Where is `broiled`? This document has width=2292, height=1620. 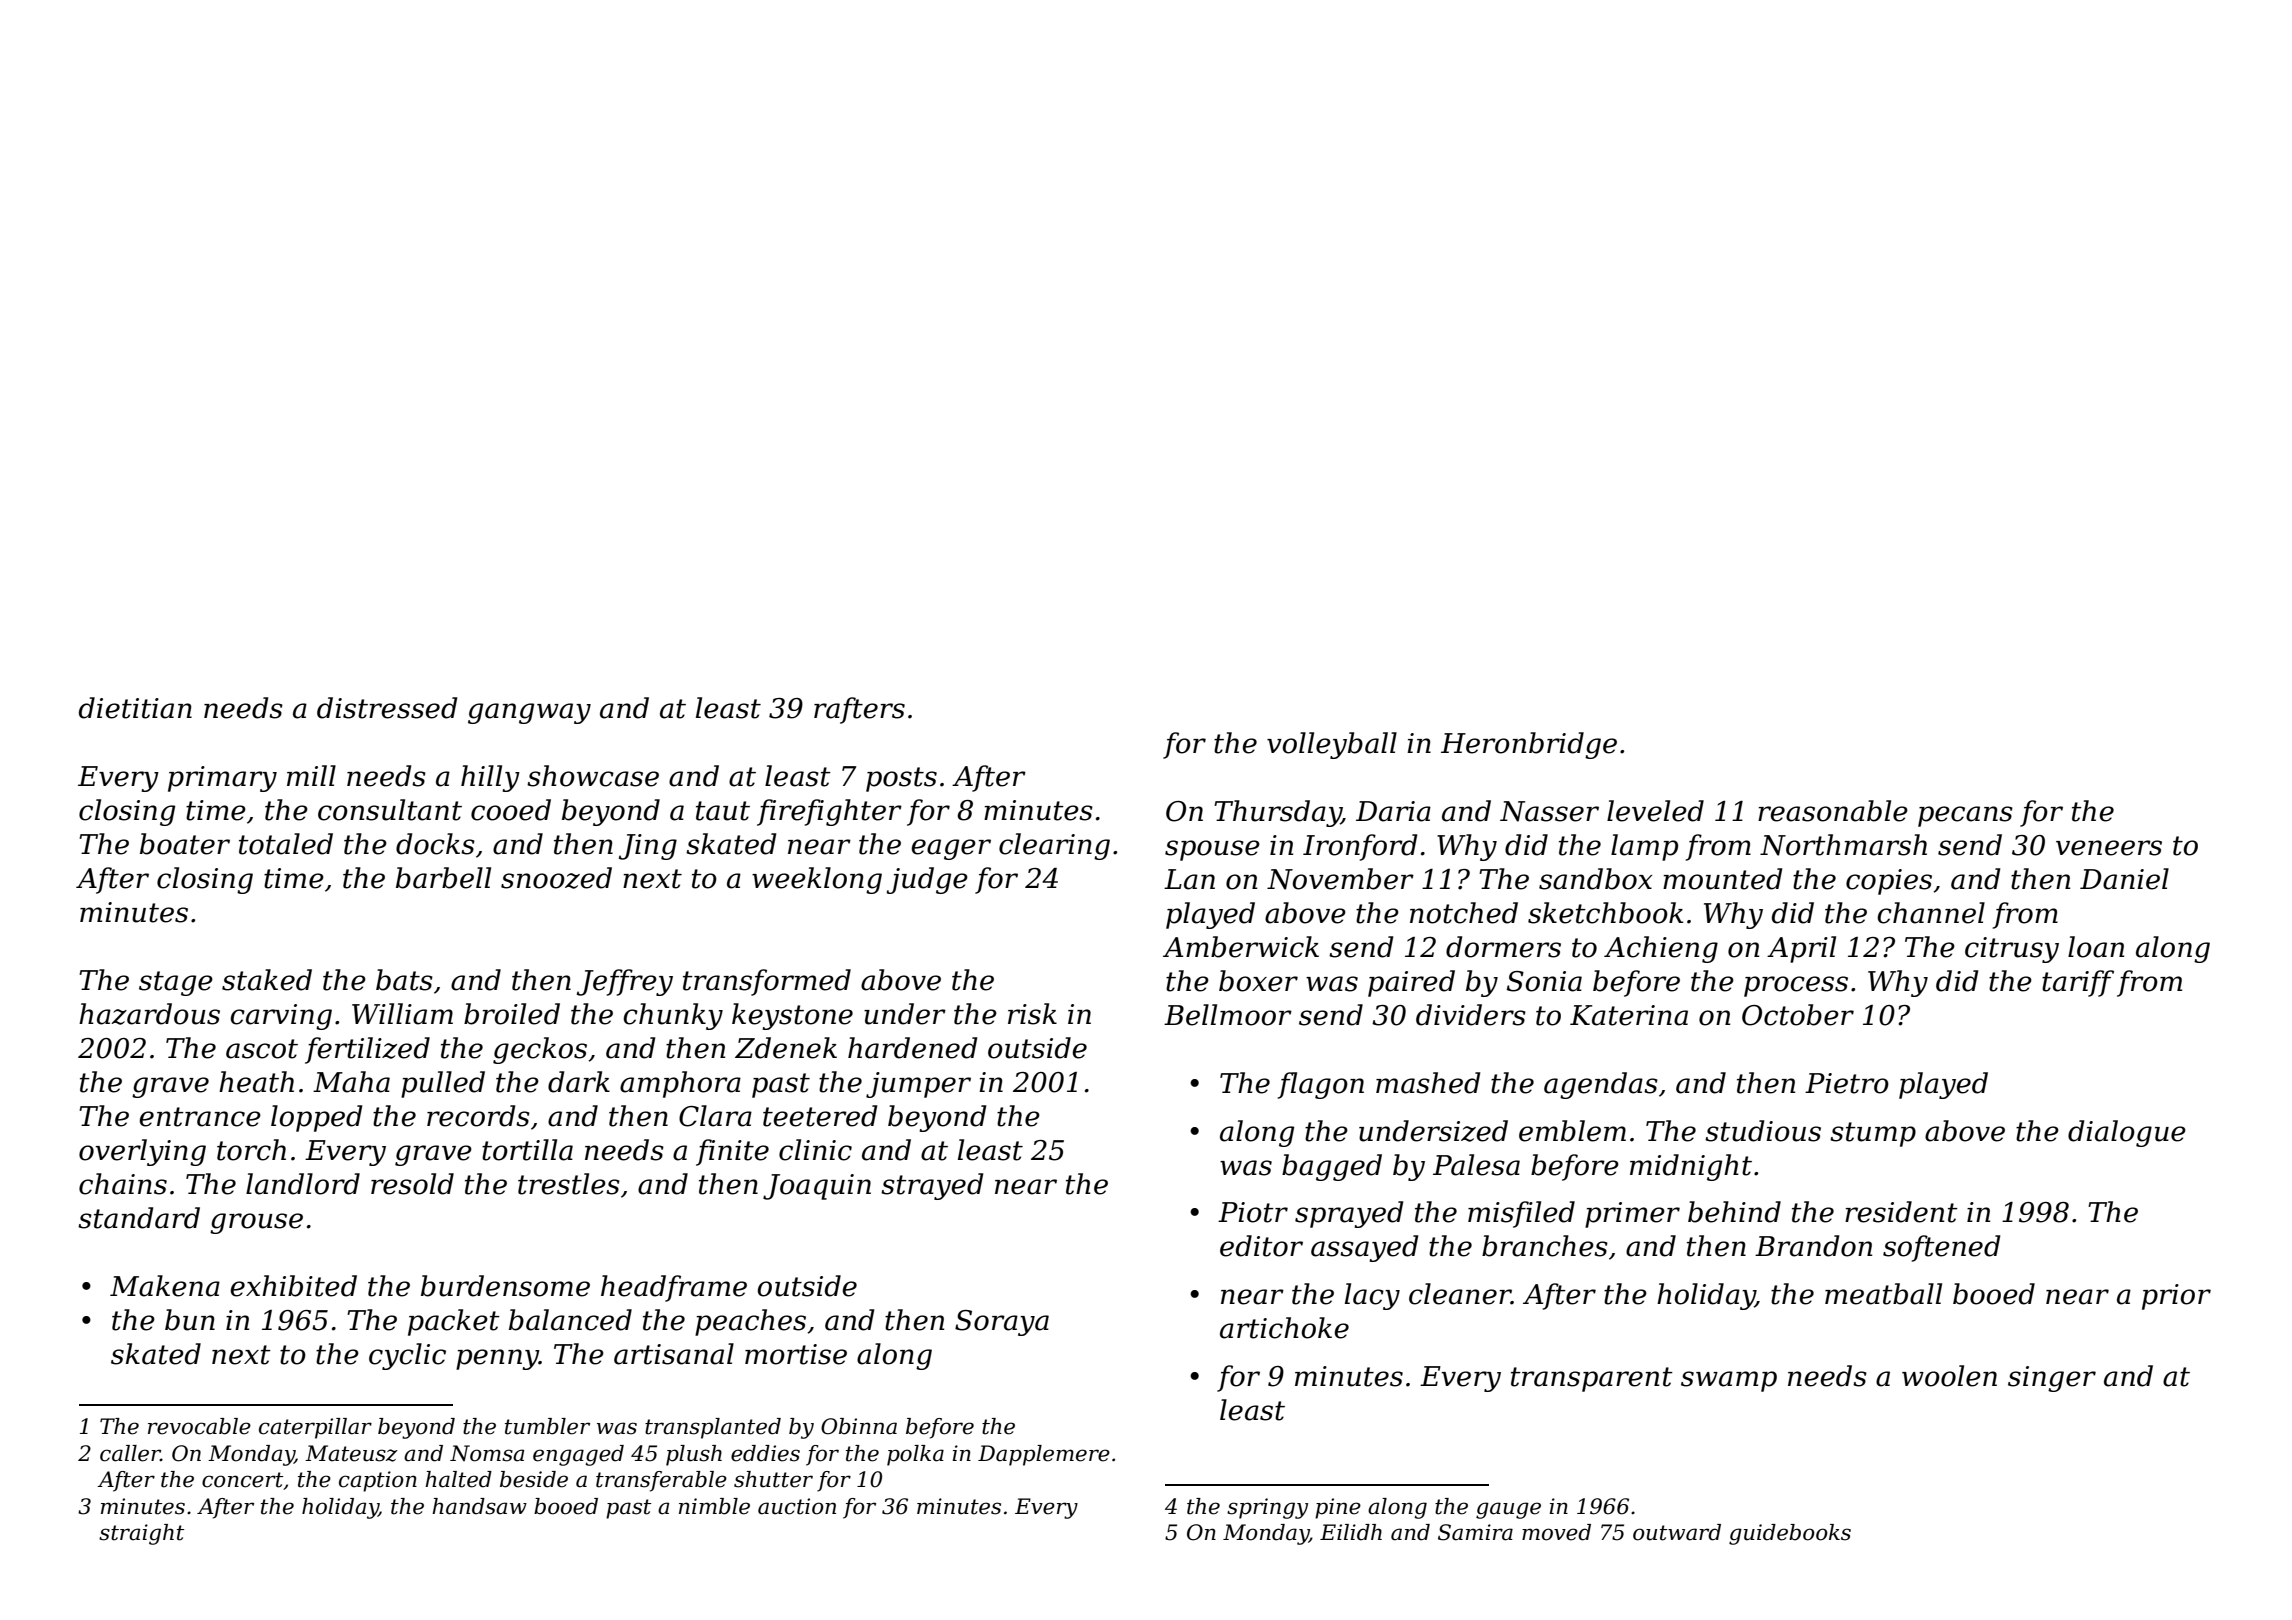 broiled is located at coordinates (512, 1014).
